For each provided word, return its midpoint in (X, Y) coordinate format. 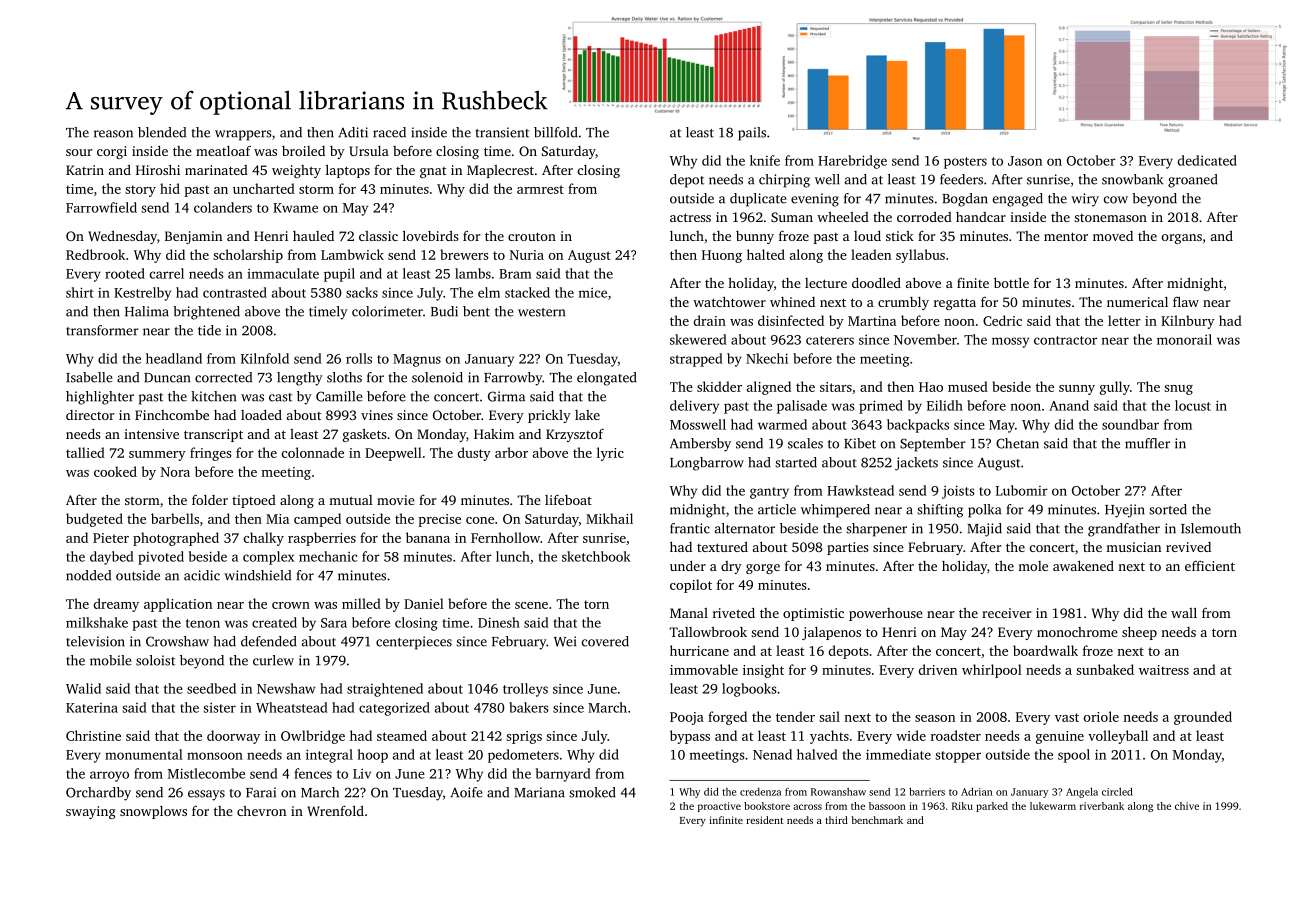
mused (968, 386)
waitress (1164, 670)
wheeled (843, 217)
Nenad (772, 754)
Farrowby (513, 379)
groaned (1193, 181)
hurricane (699, 650)
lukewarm (1053, 806)
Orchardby (98, 794)
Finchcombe (172, 415)
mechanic (328, 556)
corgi (112, 152)
